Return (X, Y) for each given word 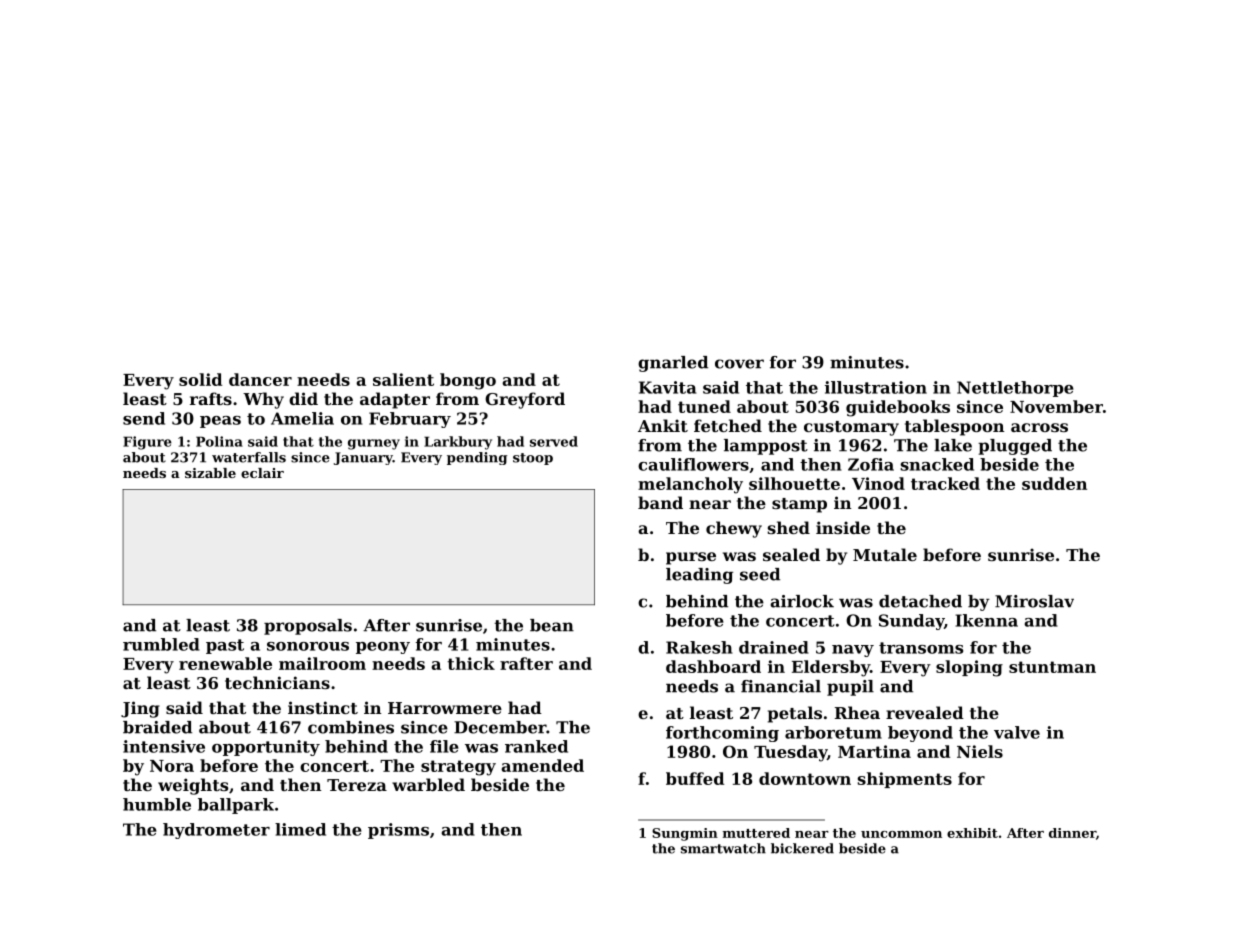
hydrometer (216, 831)
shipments (905, 780)
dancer (260, 379)
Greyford (525, 400)
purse (691, 558)
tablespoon (954, 427)
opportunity (266, 748)
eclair (262, 473)
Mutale (885, 554)
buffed (695, 778)
